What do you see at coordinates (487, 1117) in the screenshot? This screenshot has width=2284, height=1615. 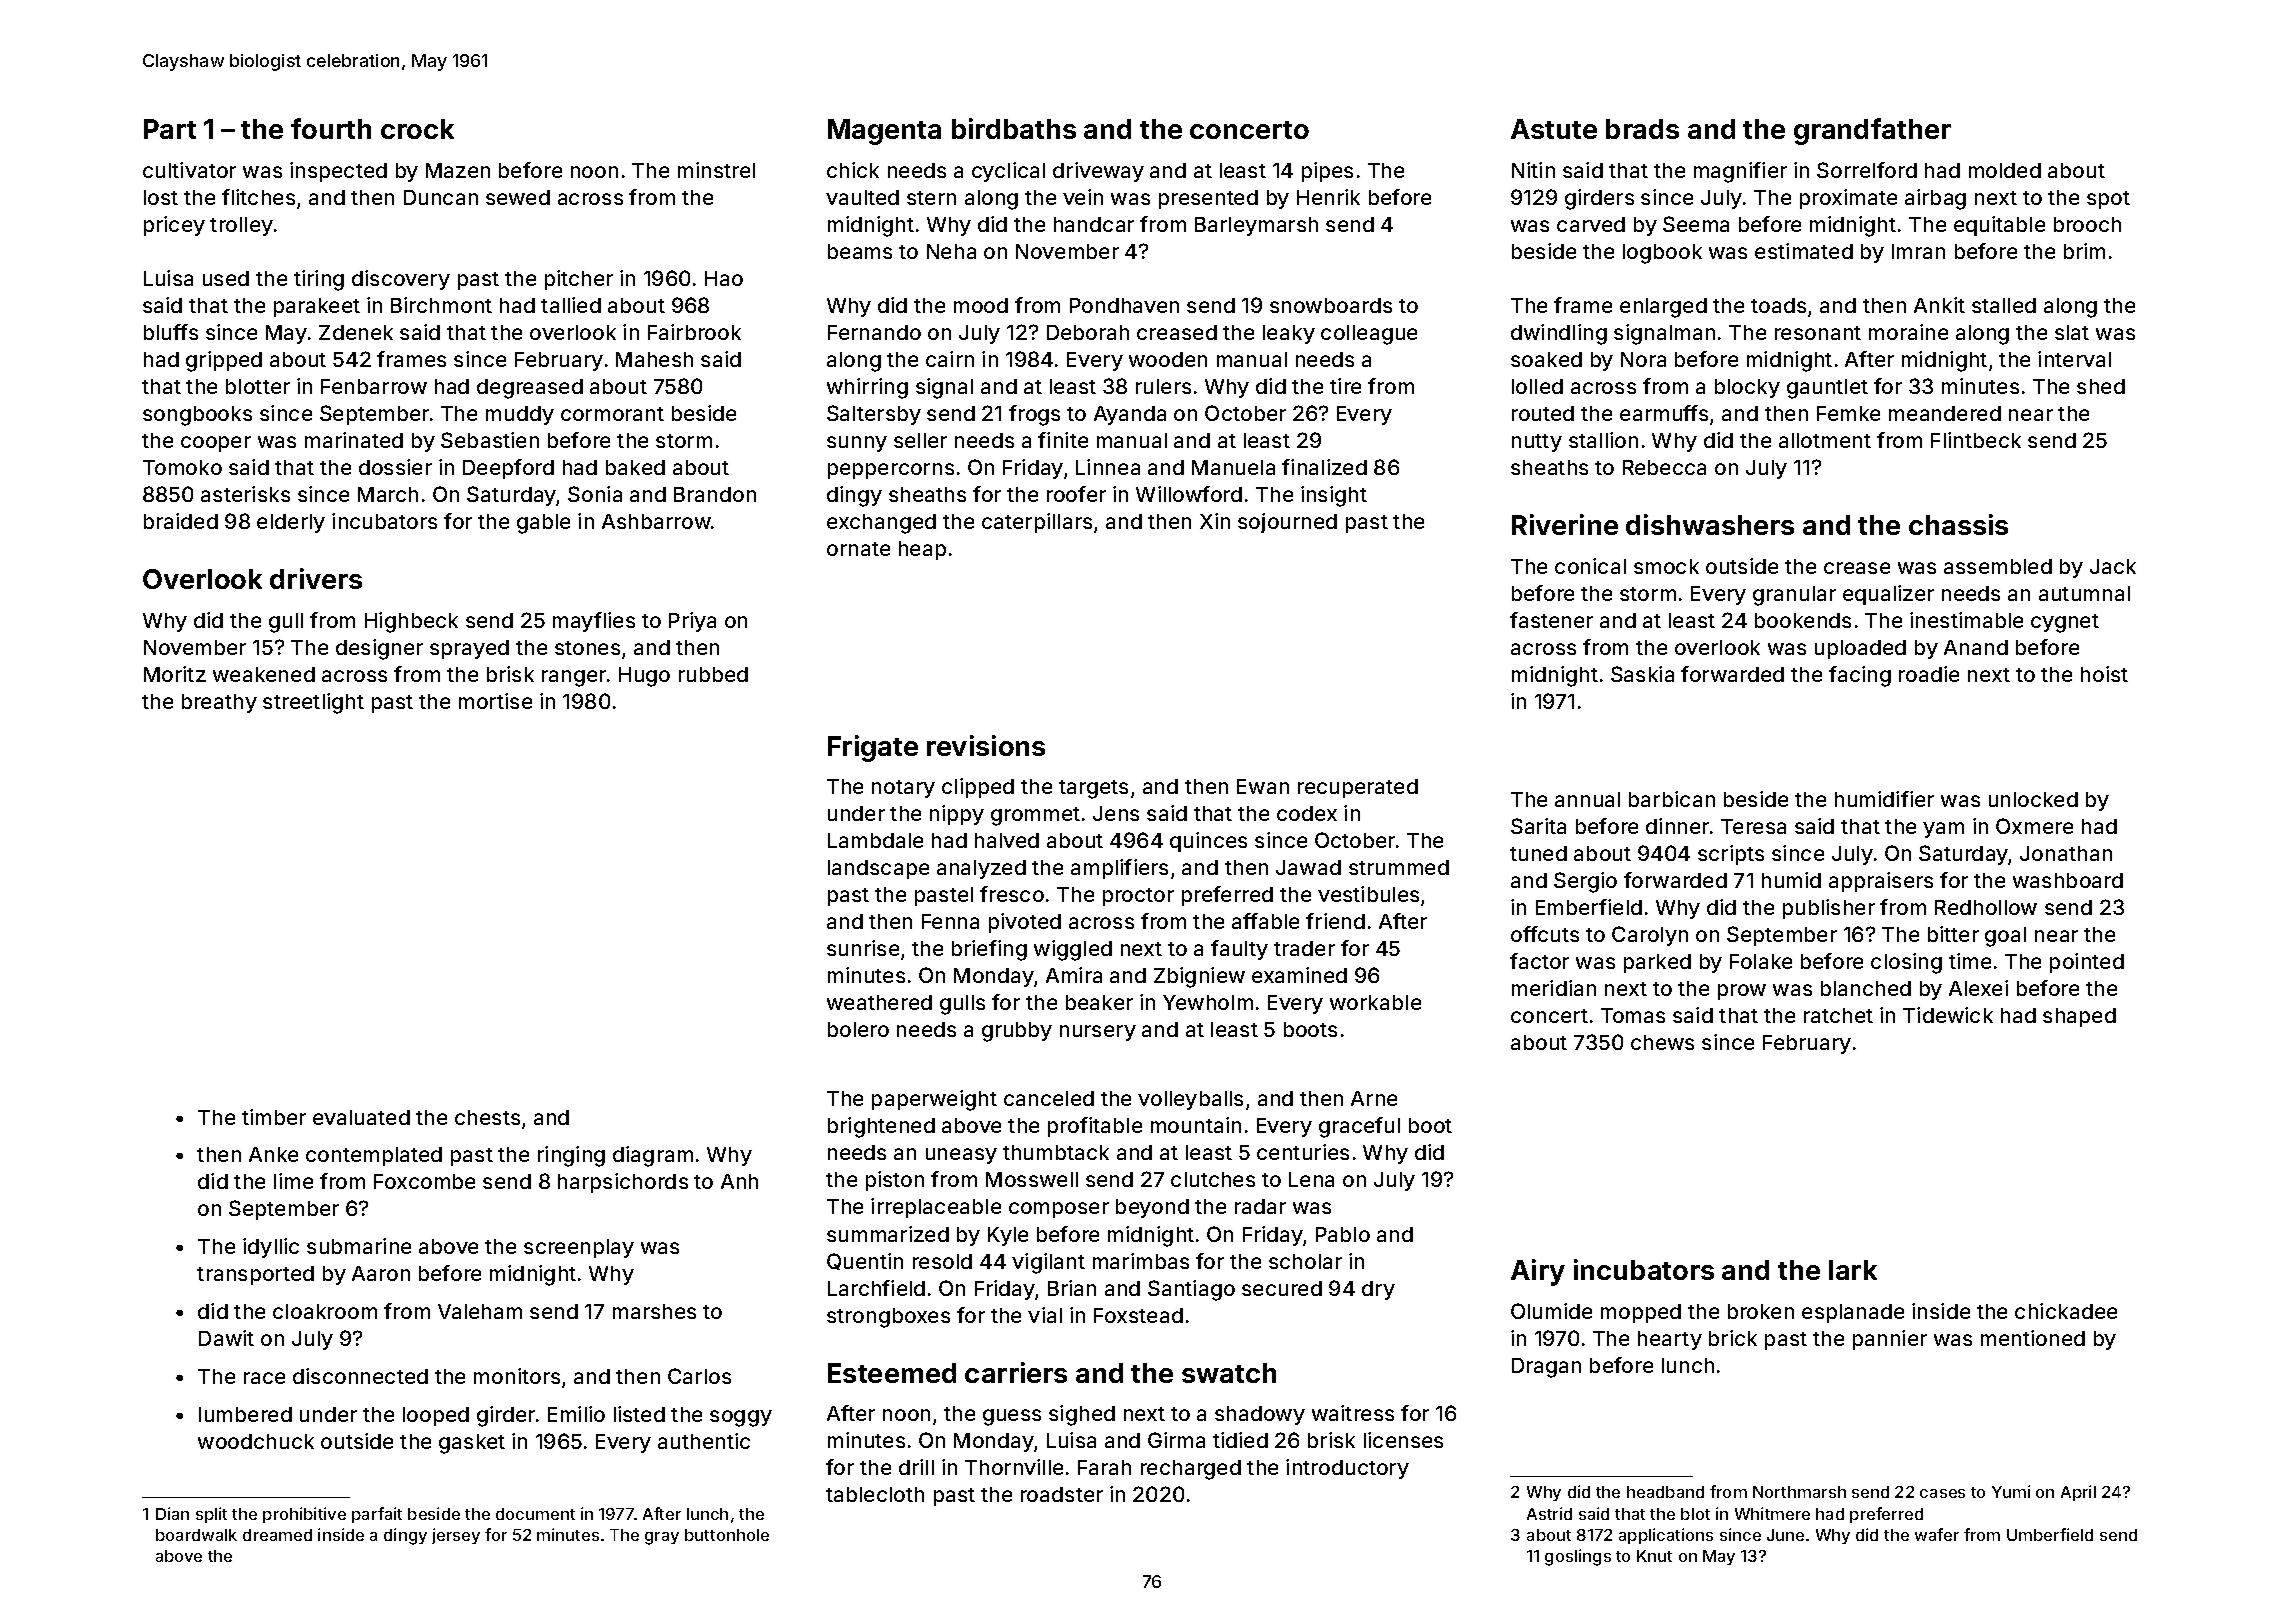 I see `chests` at bounding box center [487, 1117].
